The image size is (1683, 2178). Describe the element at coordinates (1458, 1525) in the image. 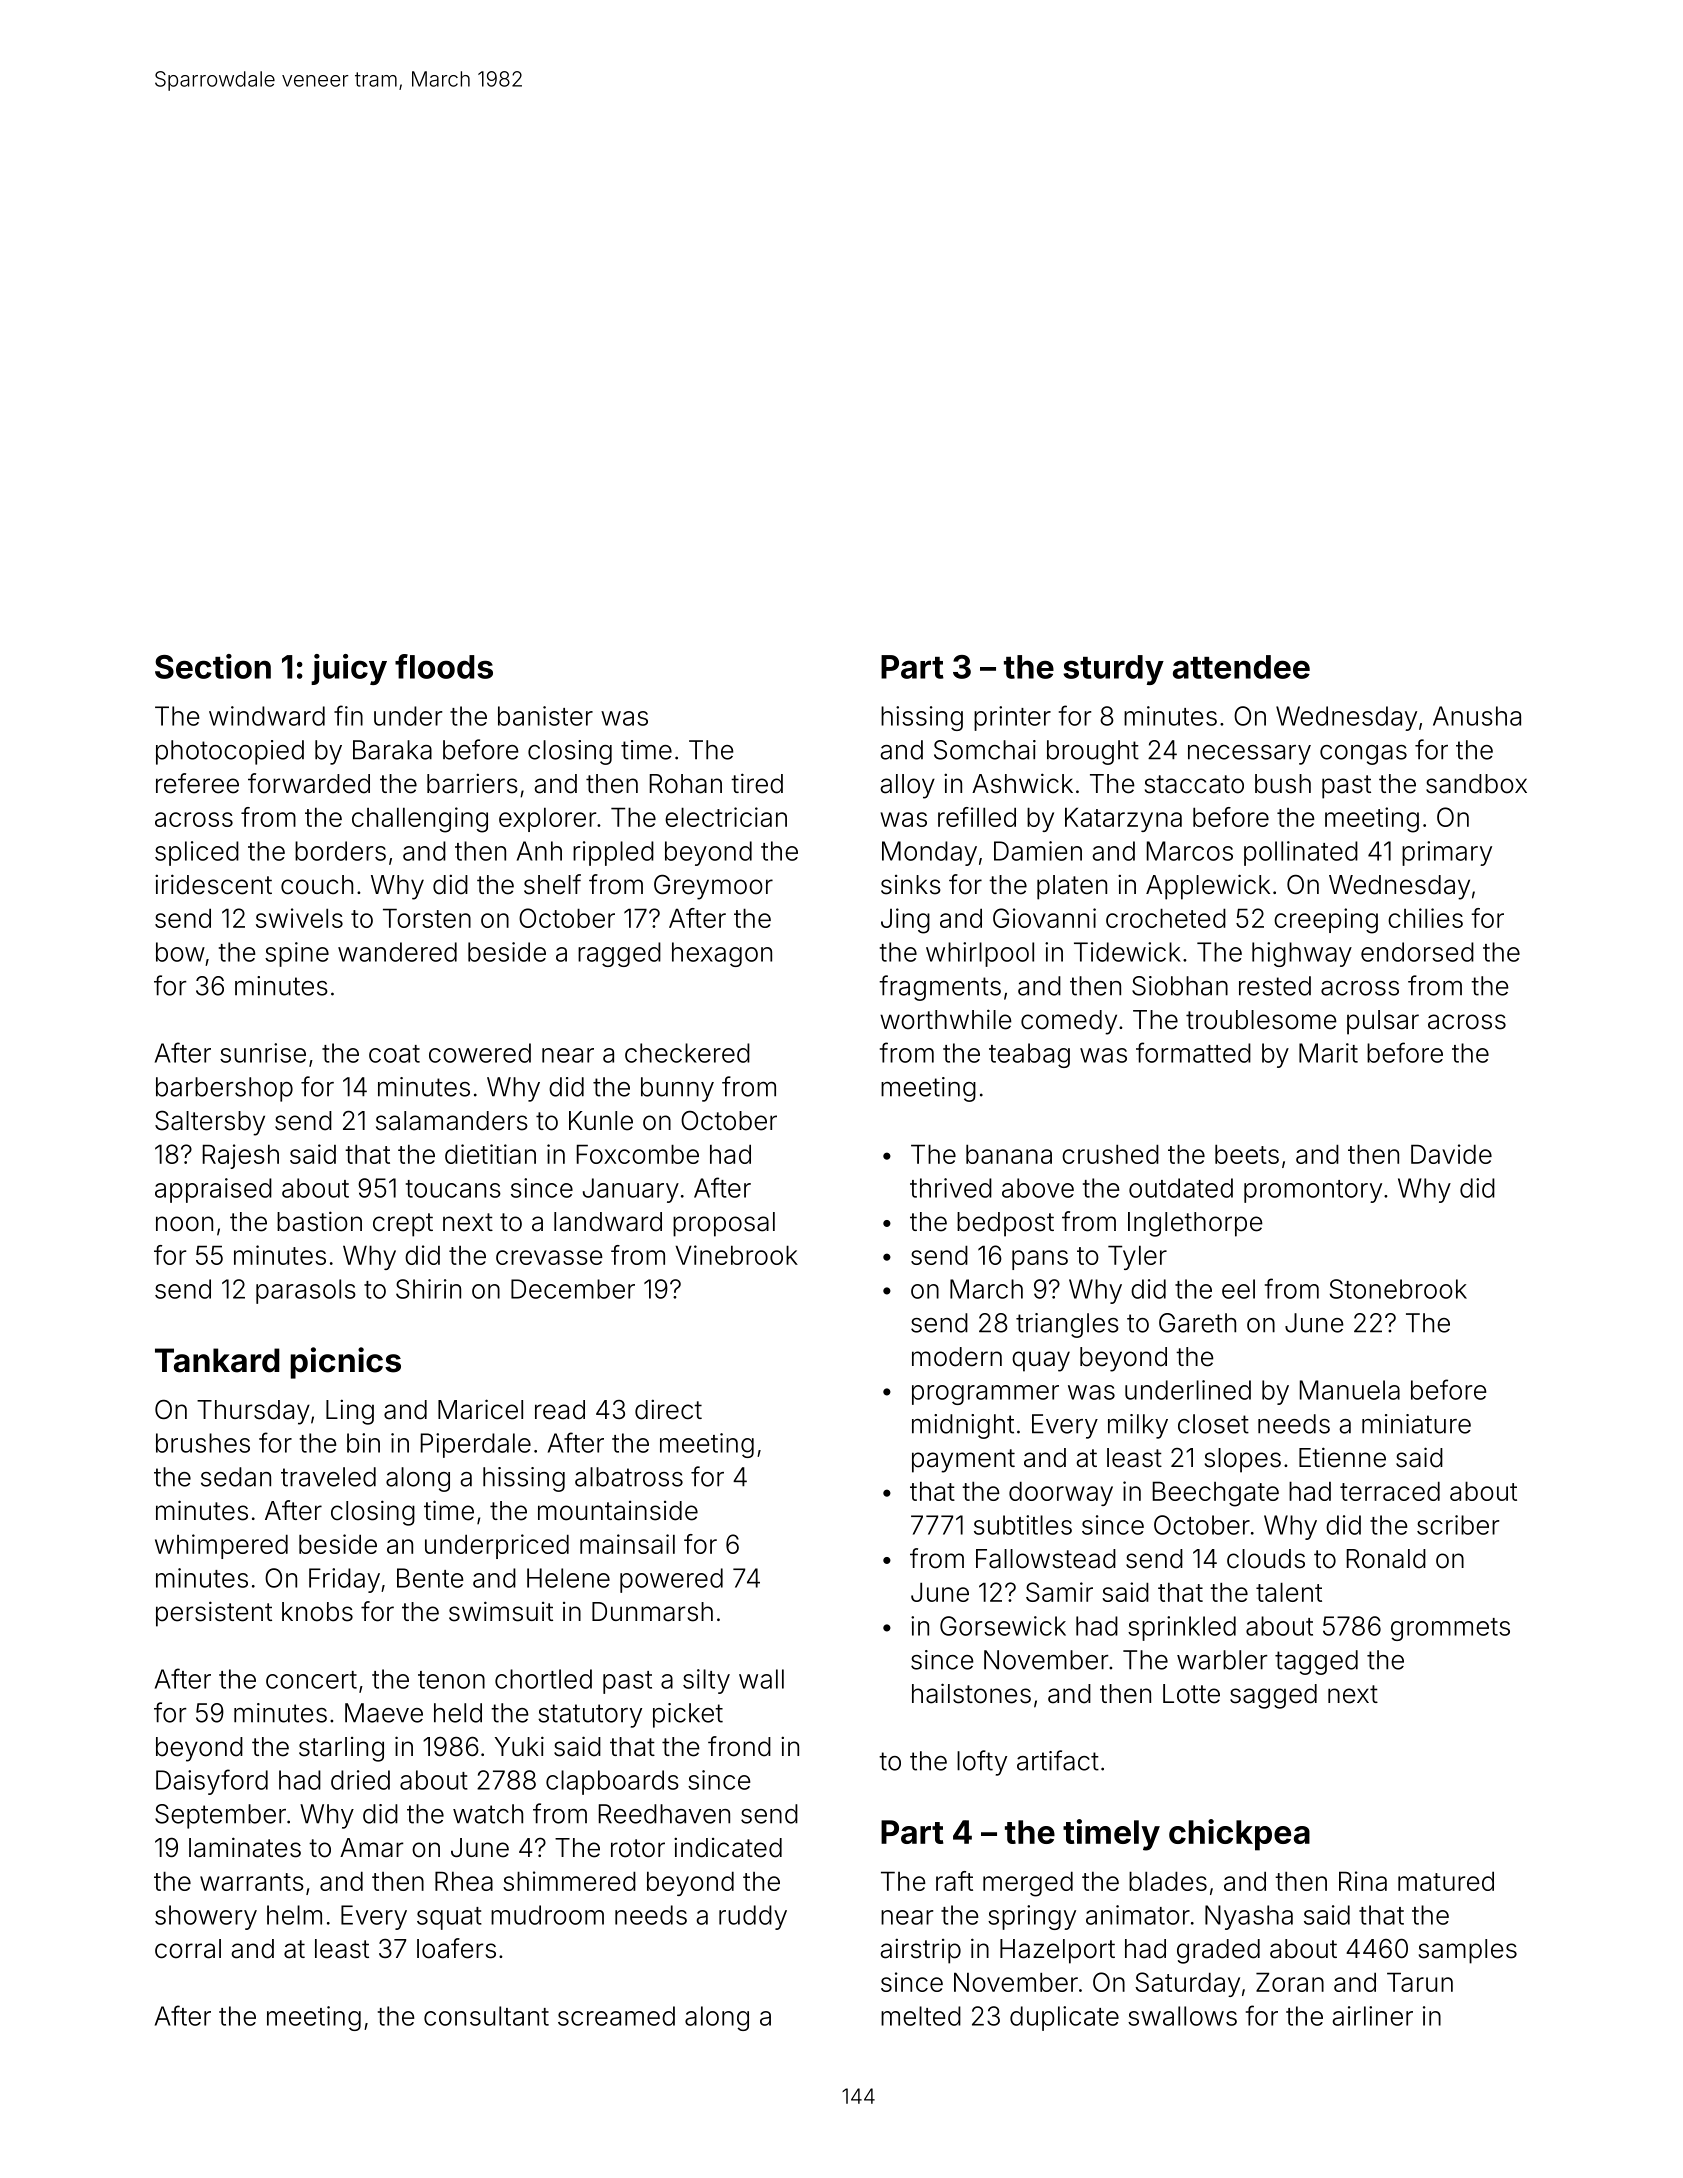

I see `scriber` at that location.
